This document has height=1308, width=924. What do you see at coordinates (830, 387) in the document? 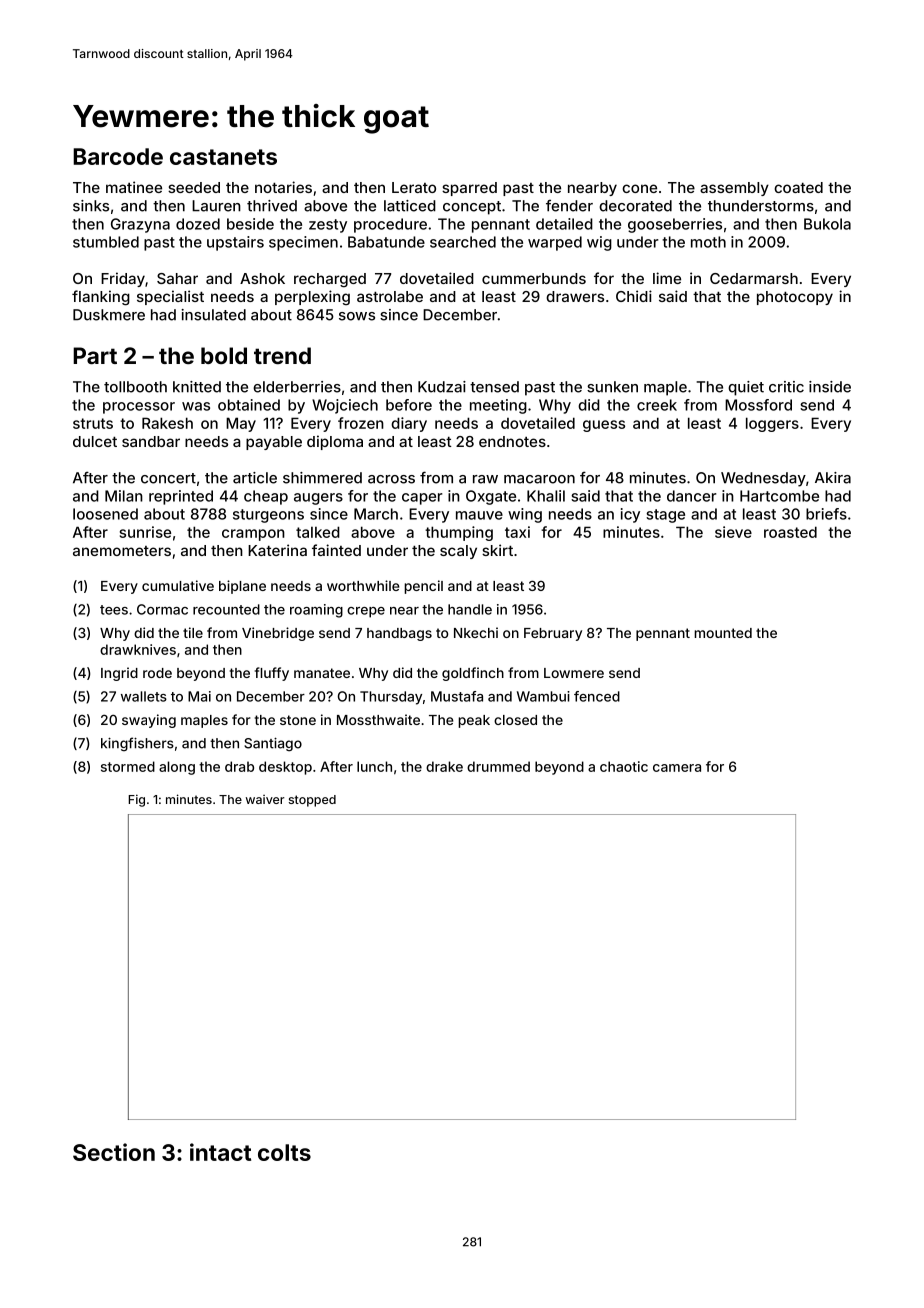
I see `inside` at bounding box center [830, 387].
